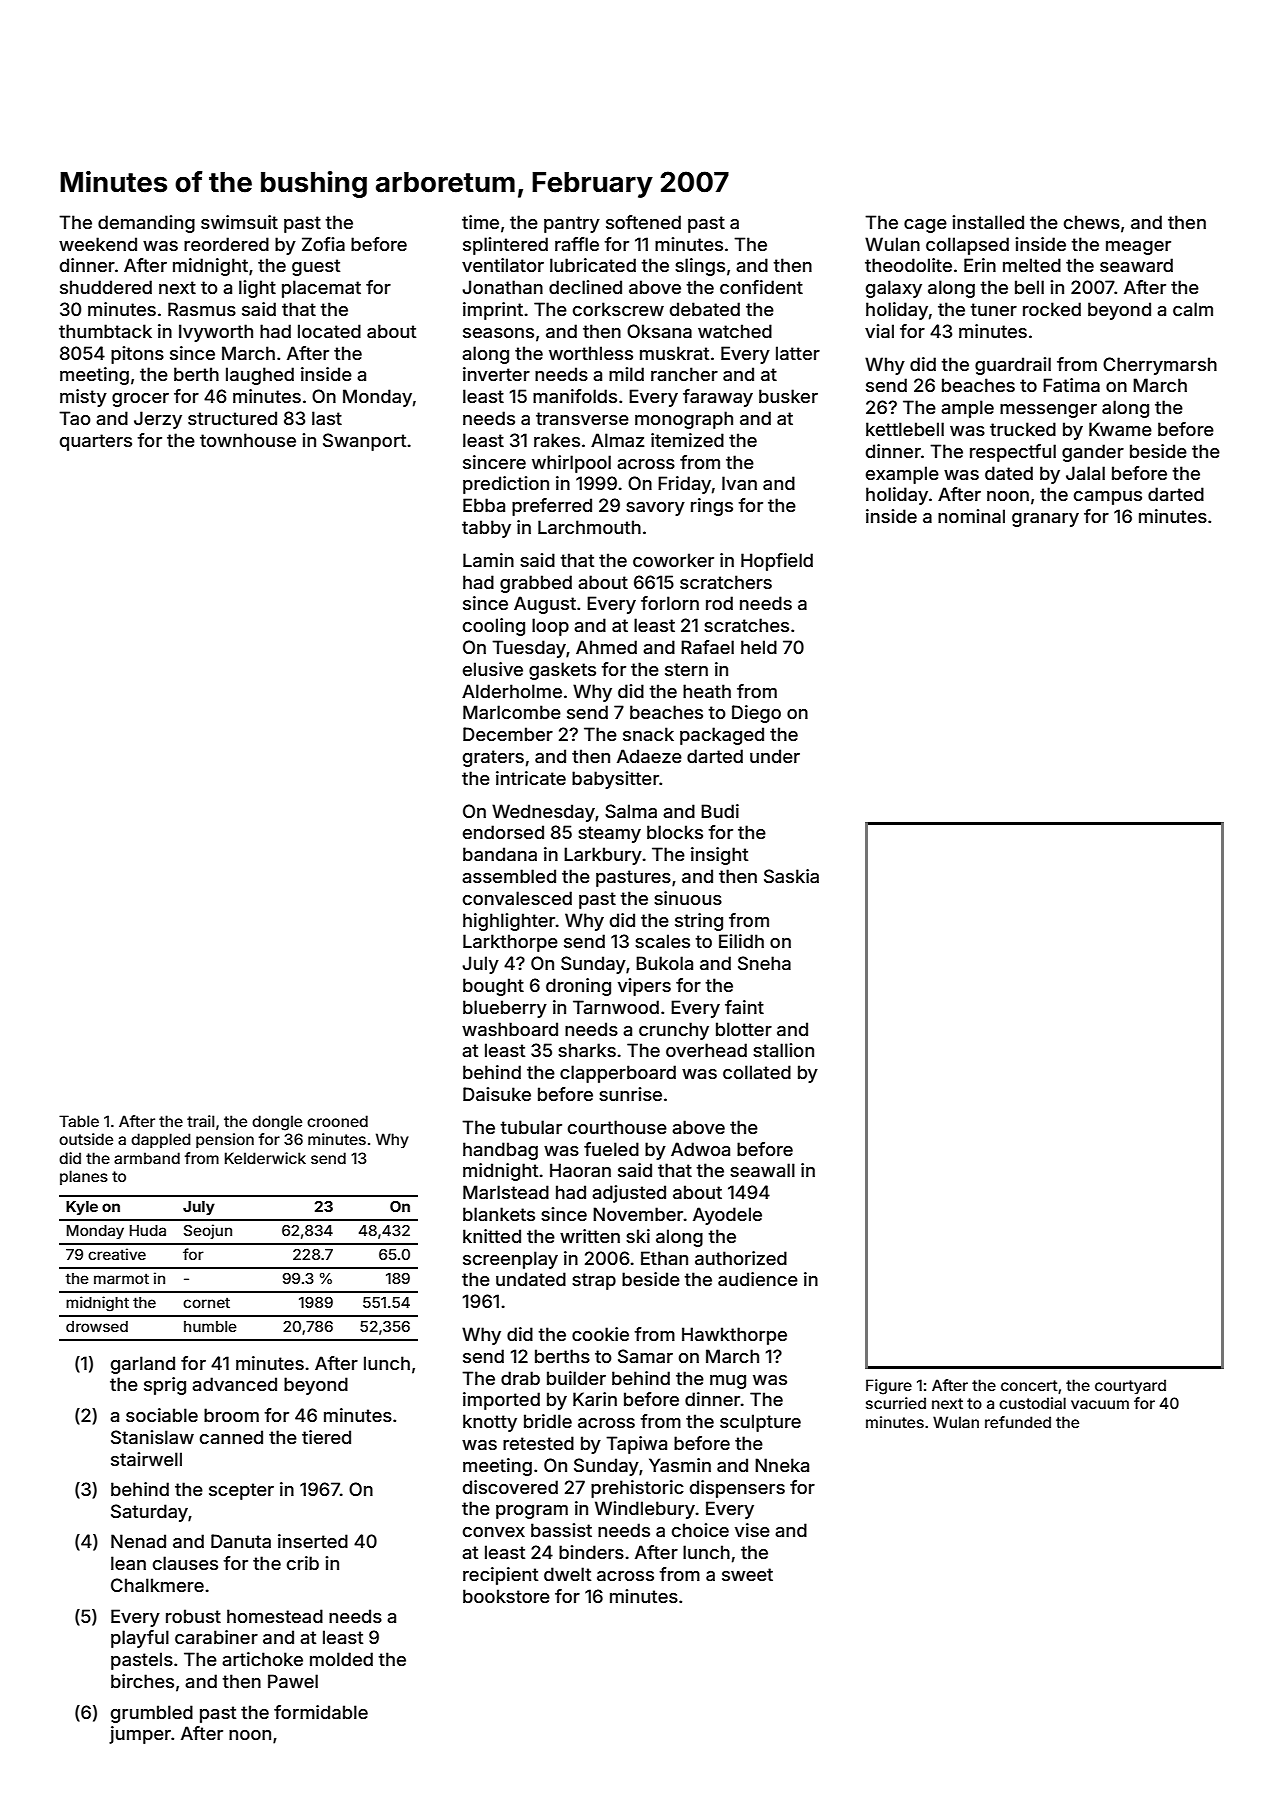 The height and width of the image is (1815, 1283). What do you see at coordinates (140, 1735) in the image?
I see `jumper` at bounding box center [140, 1735].
